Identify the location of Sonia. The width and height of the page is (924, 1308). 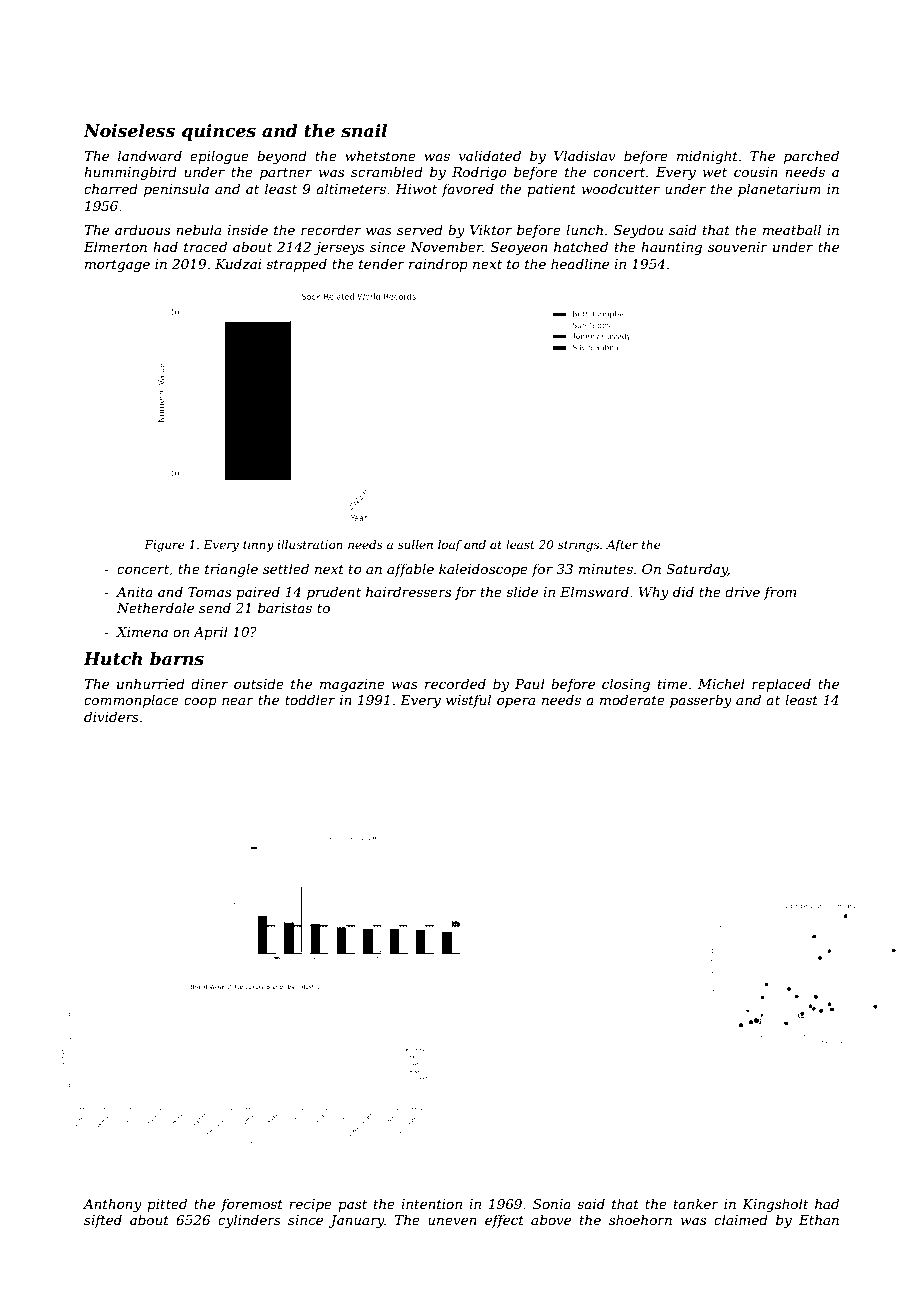
(552, 1204).
